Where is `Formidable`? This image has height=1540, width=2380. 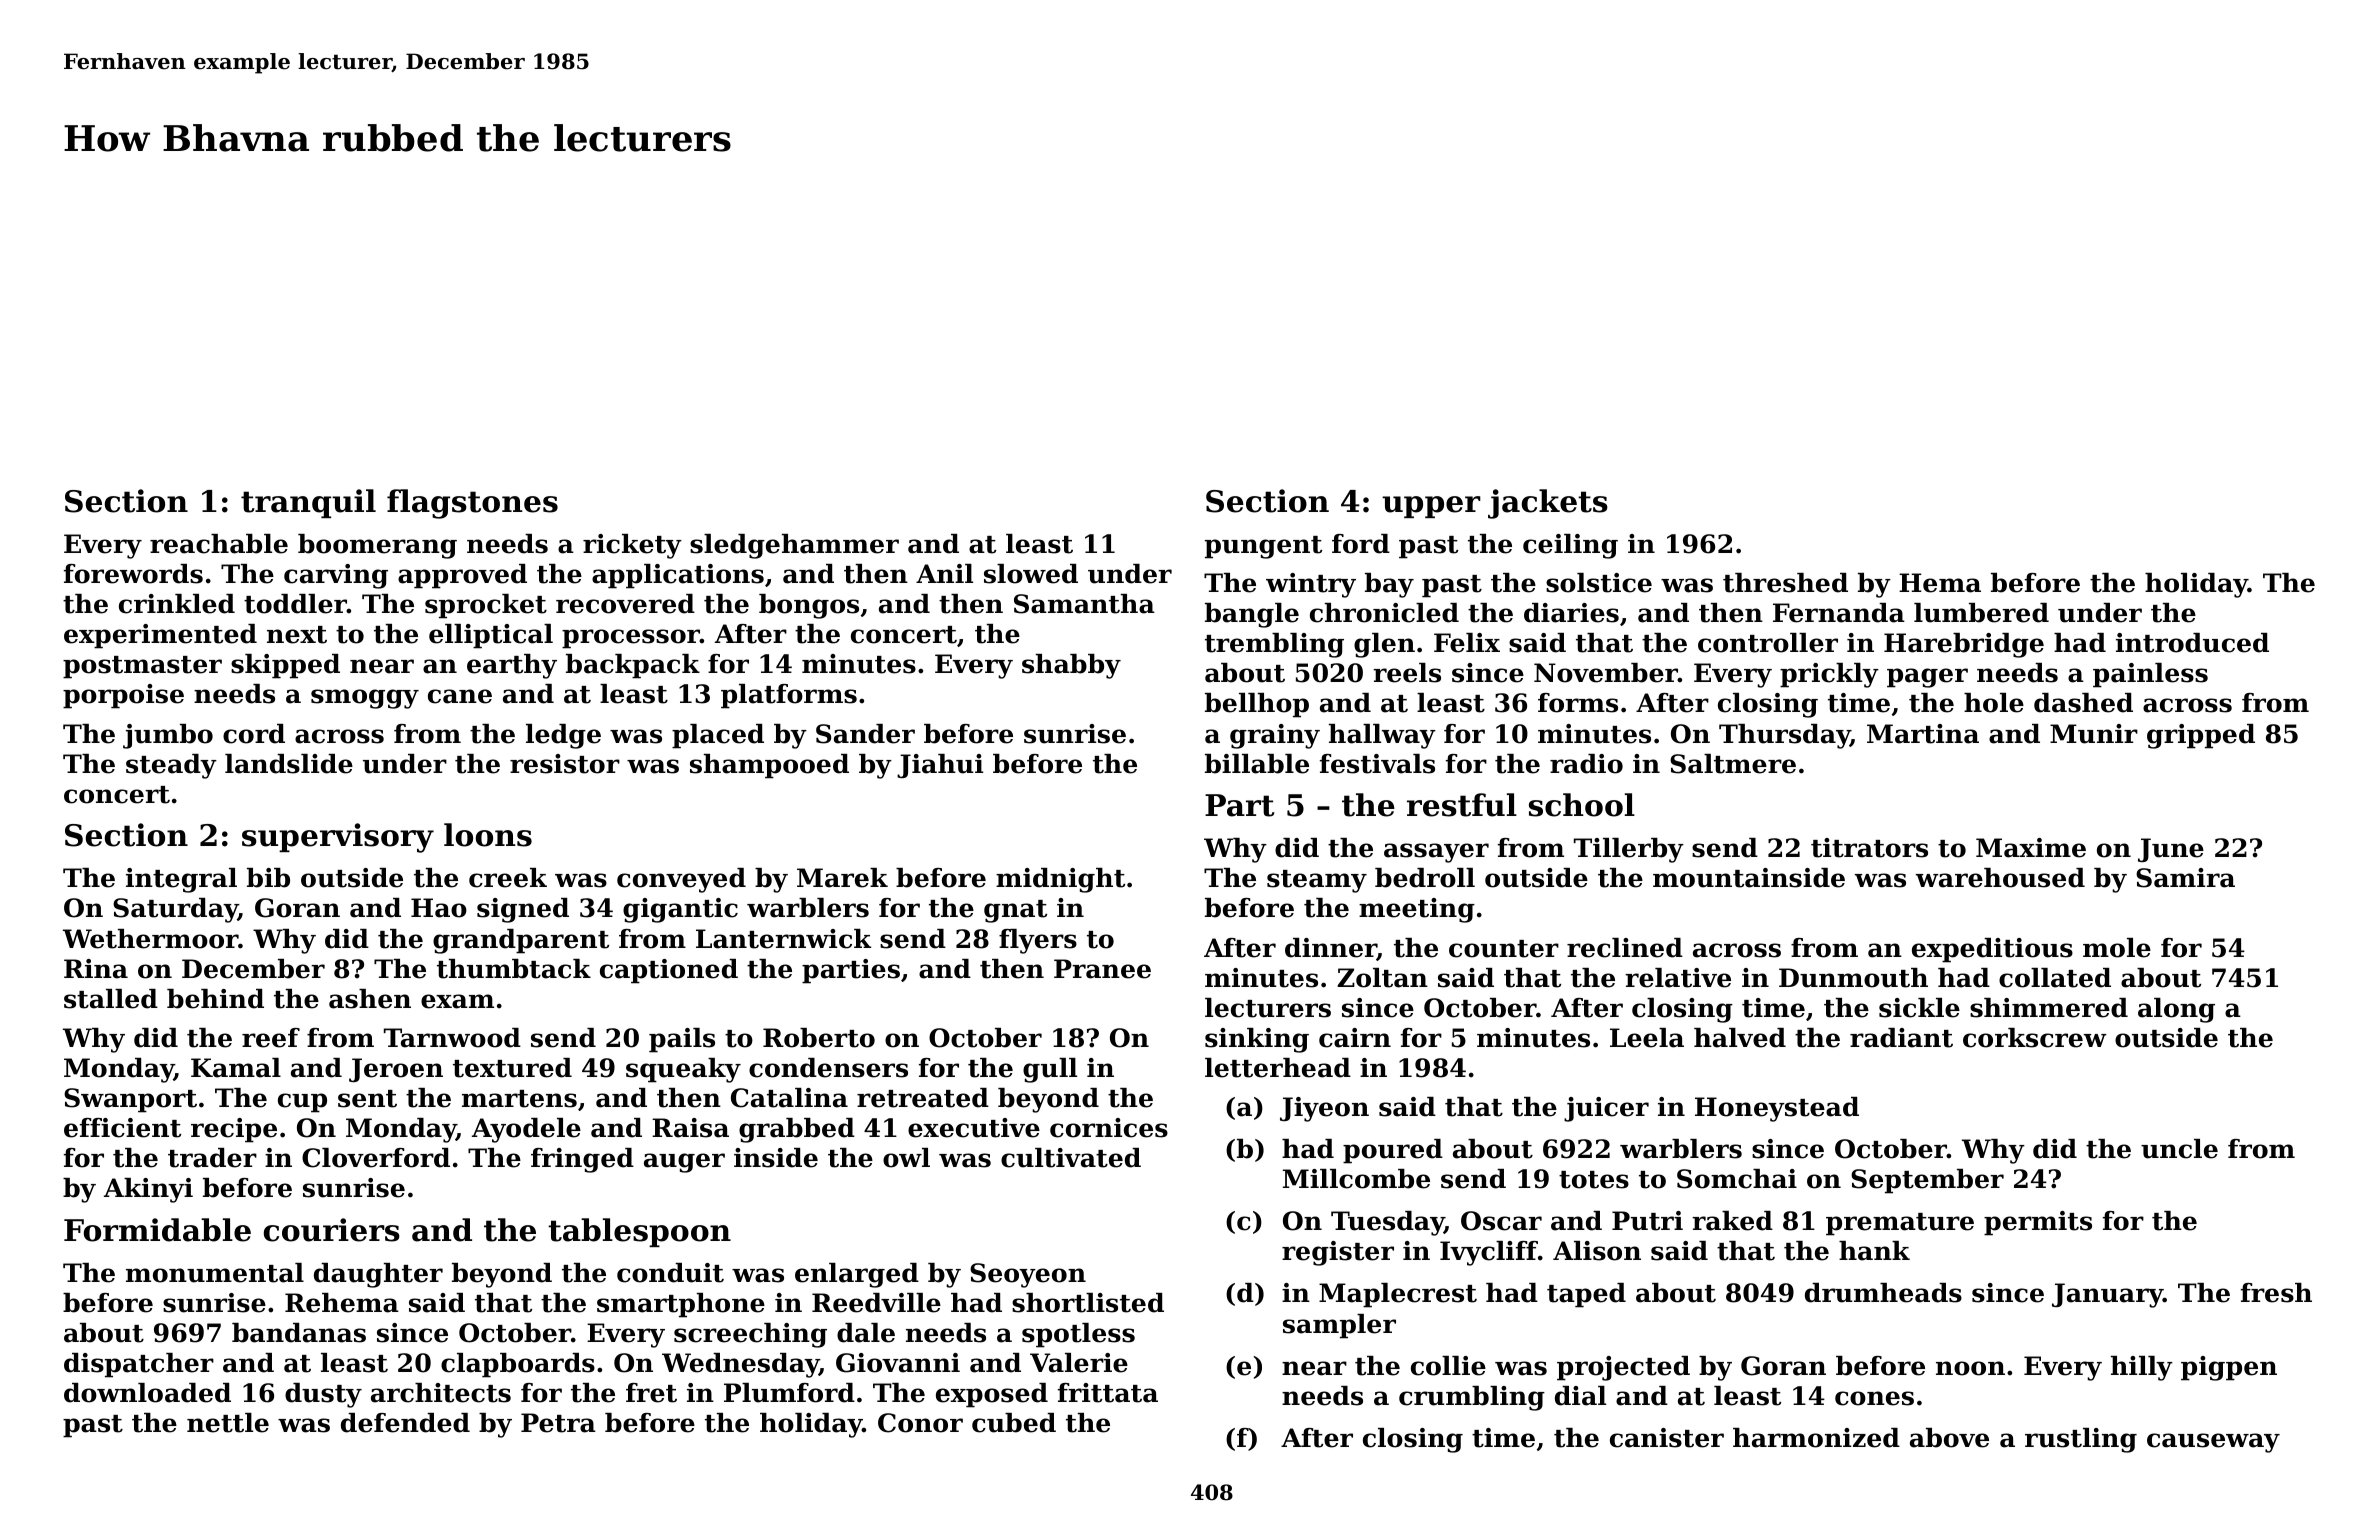
Formidable is located at coordinates (157, 1230).
